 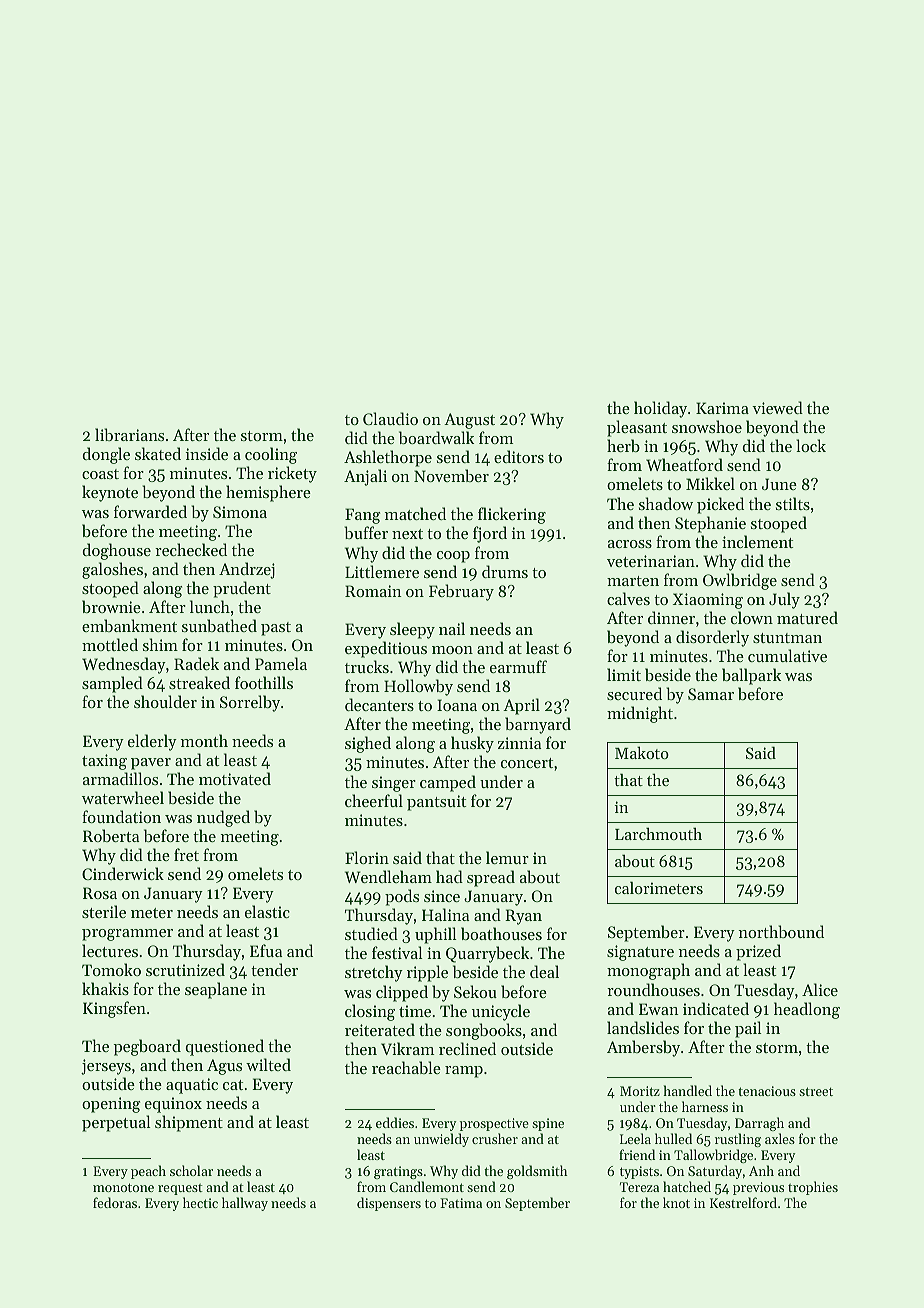 What do you see at coordinates (777, 407) in the image?
I see `viewed` at bounding box center [777, 407].
